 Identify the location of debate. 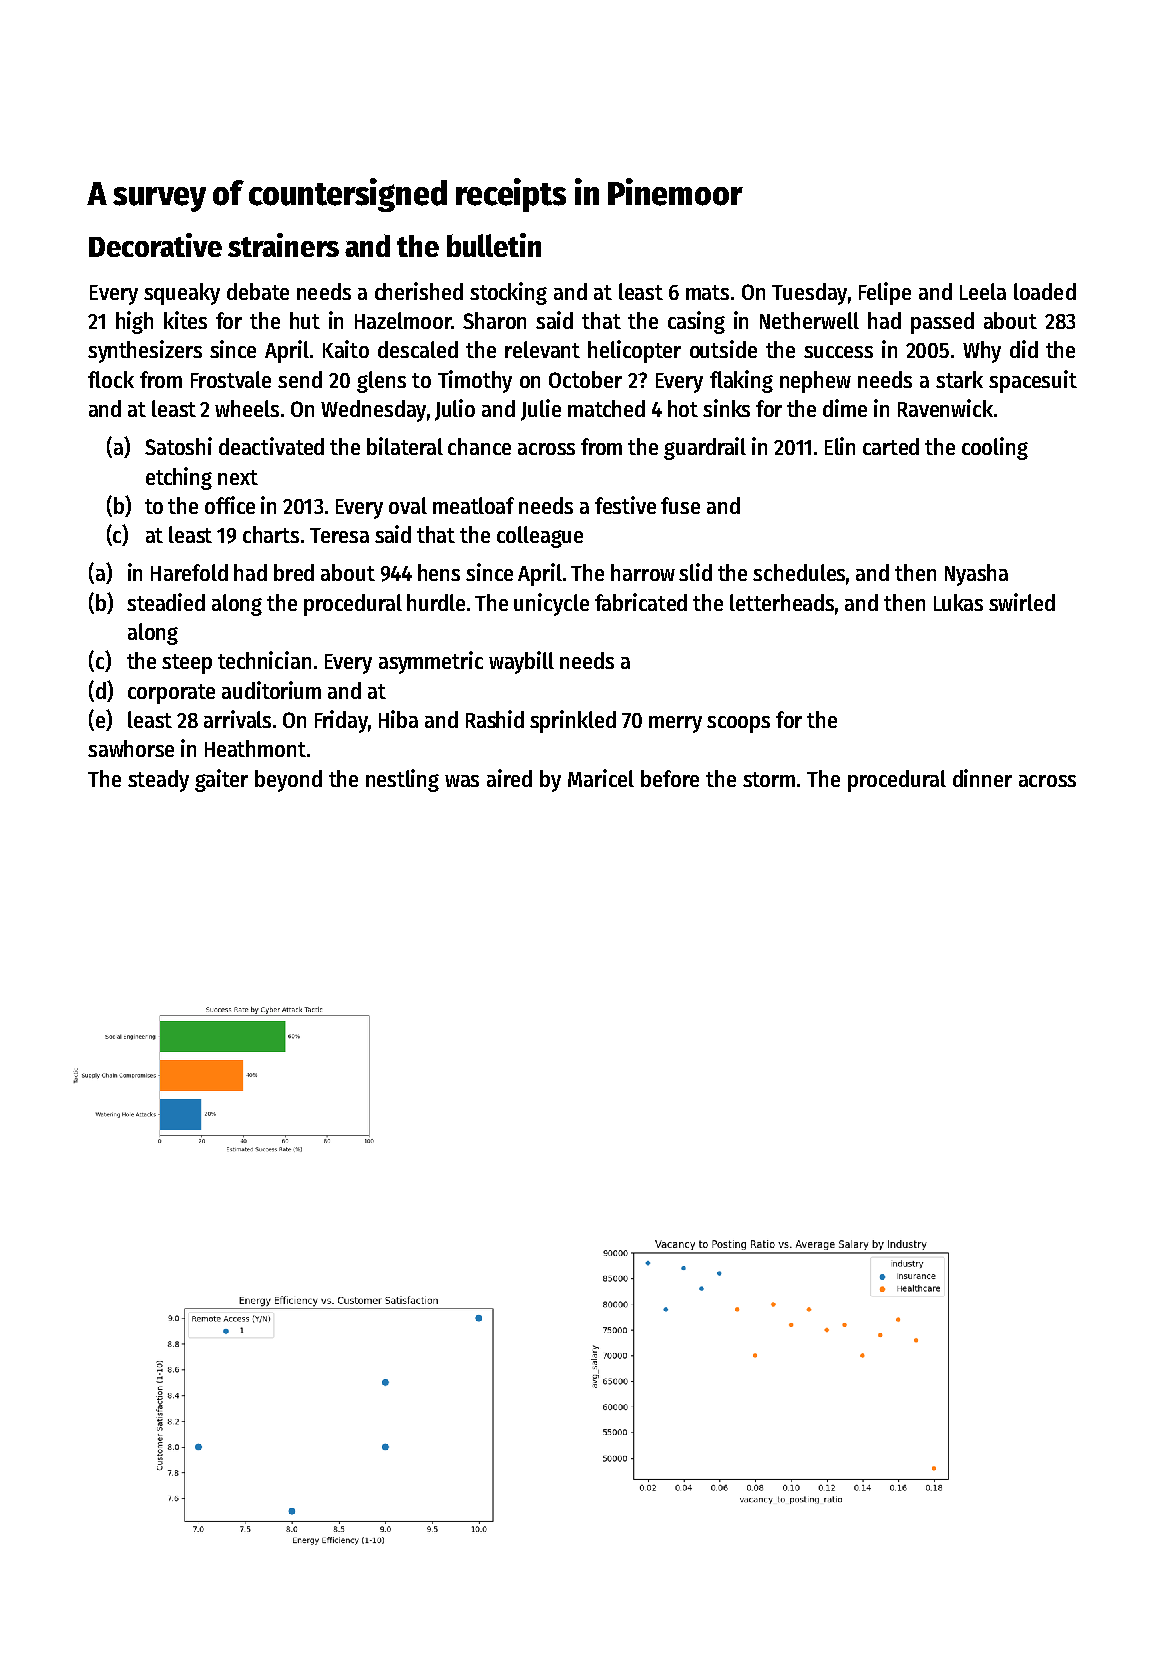
(258, 291).
